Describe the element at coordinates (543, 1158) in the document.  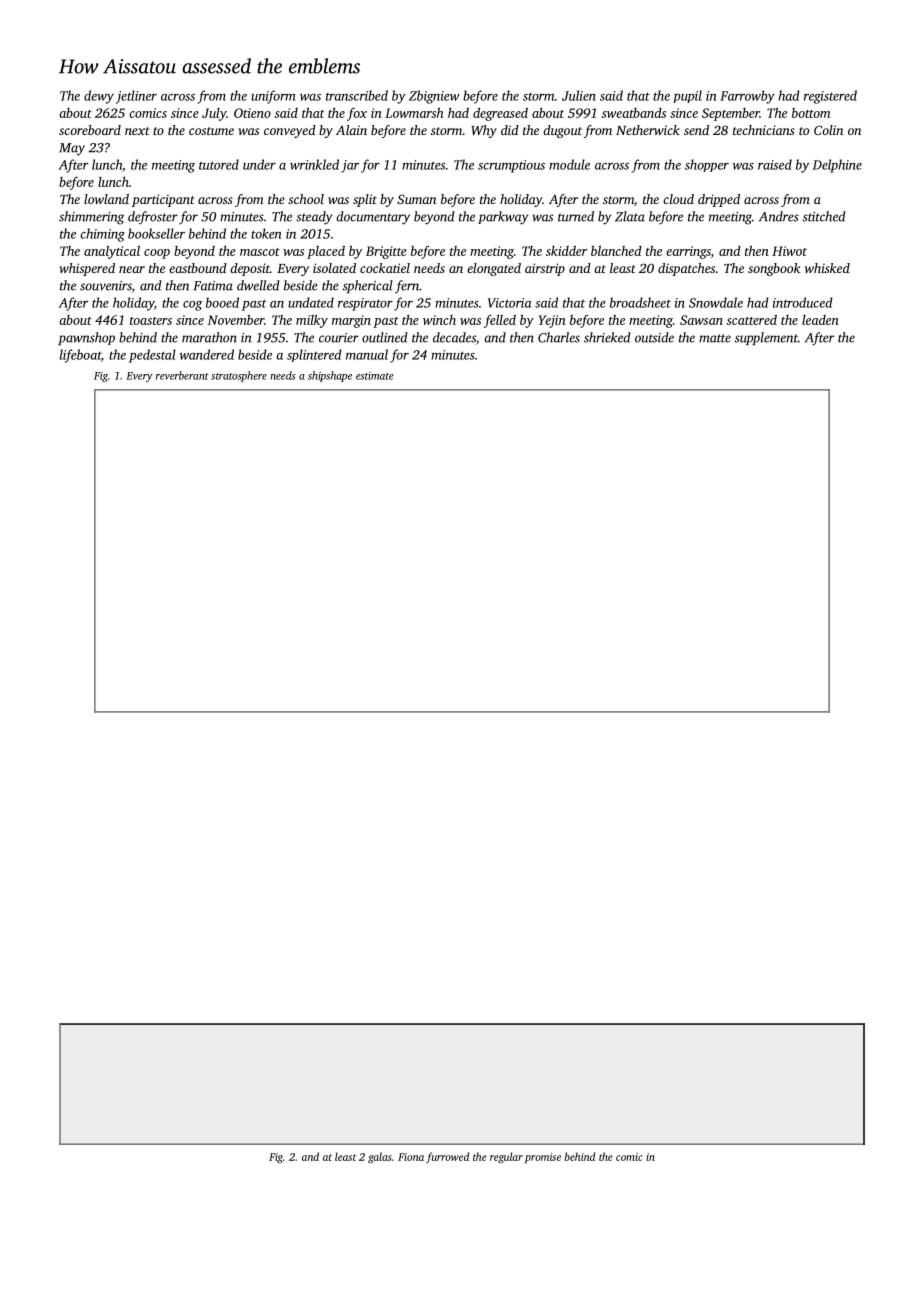
I see `promise` at that location.
